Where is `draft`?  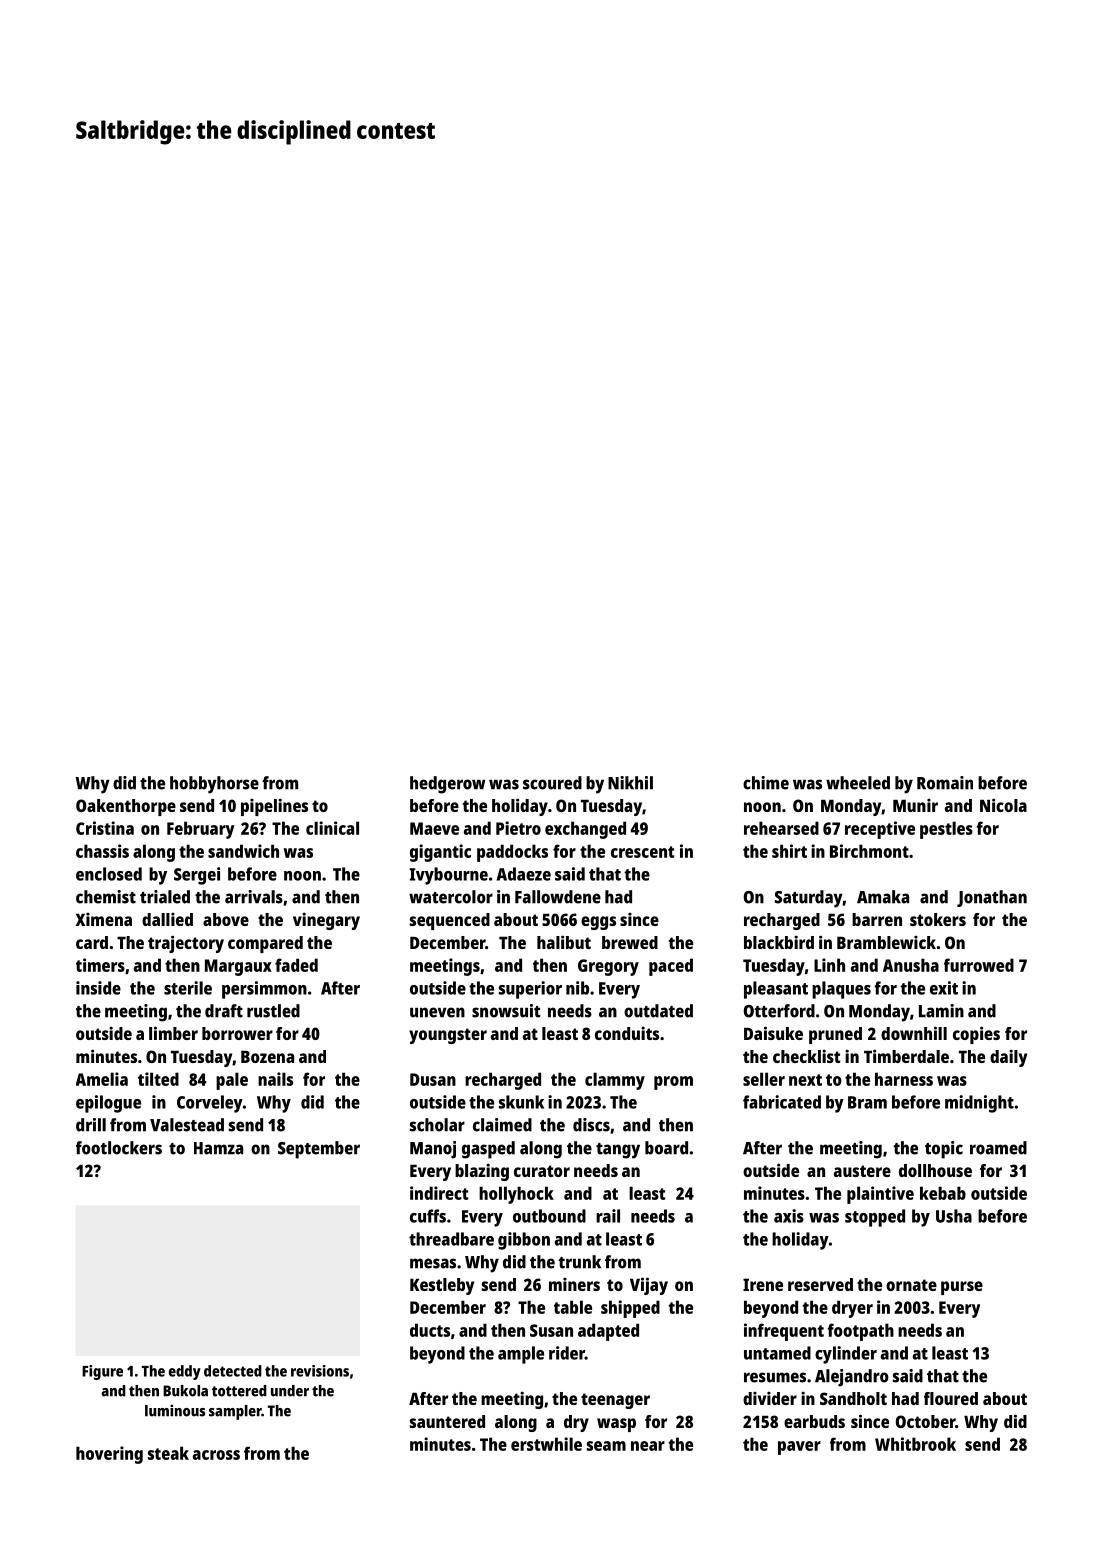 draft is located at coordinates (224, 1011).
